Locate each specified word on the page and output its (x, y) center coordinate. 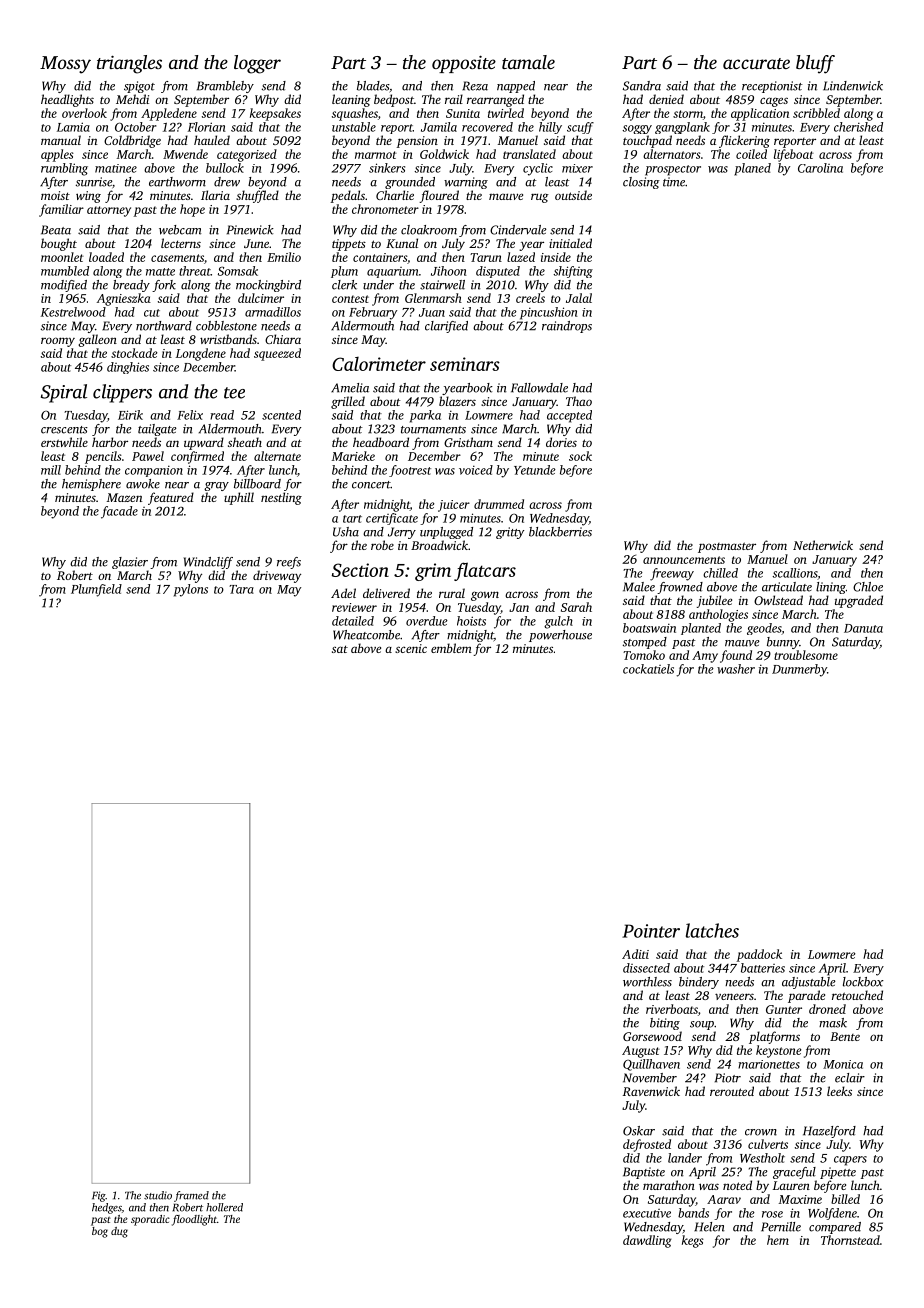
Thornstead (850, 1240)
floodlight (194, 1220)
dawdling (647, 1241)
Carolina (820, 168)
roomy (58, 342)
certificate (392, 519)
